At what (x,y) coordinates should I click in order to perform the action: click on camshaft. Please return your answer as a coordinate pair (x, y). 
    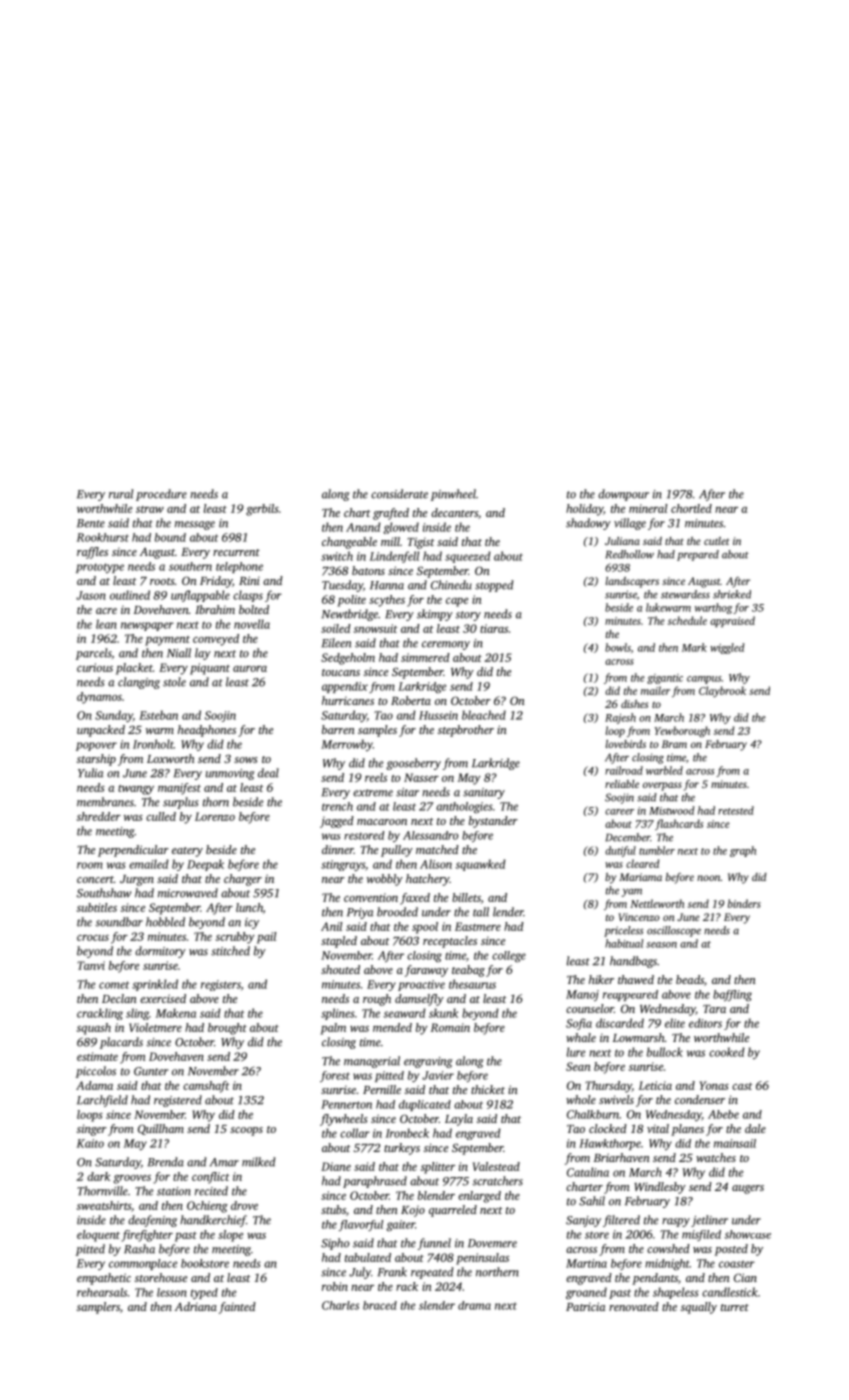
    Looking at the image, I should click on (206, 1087).
